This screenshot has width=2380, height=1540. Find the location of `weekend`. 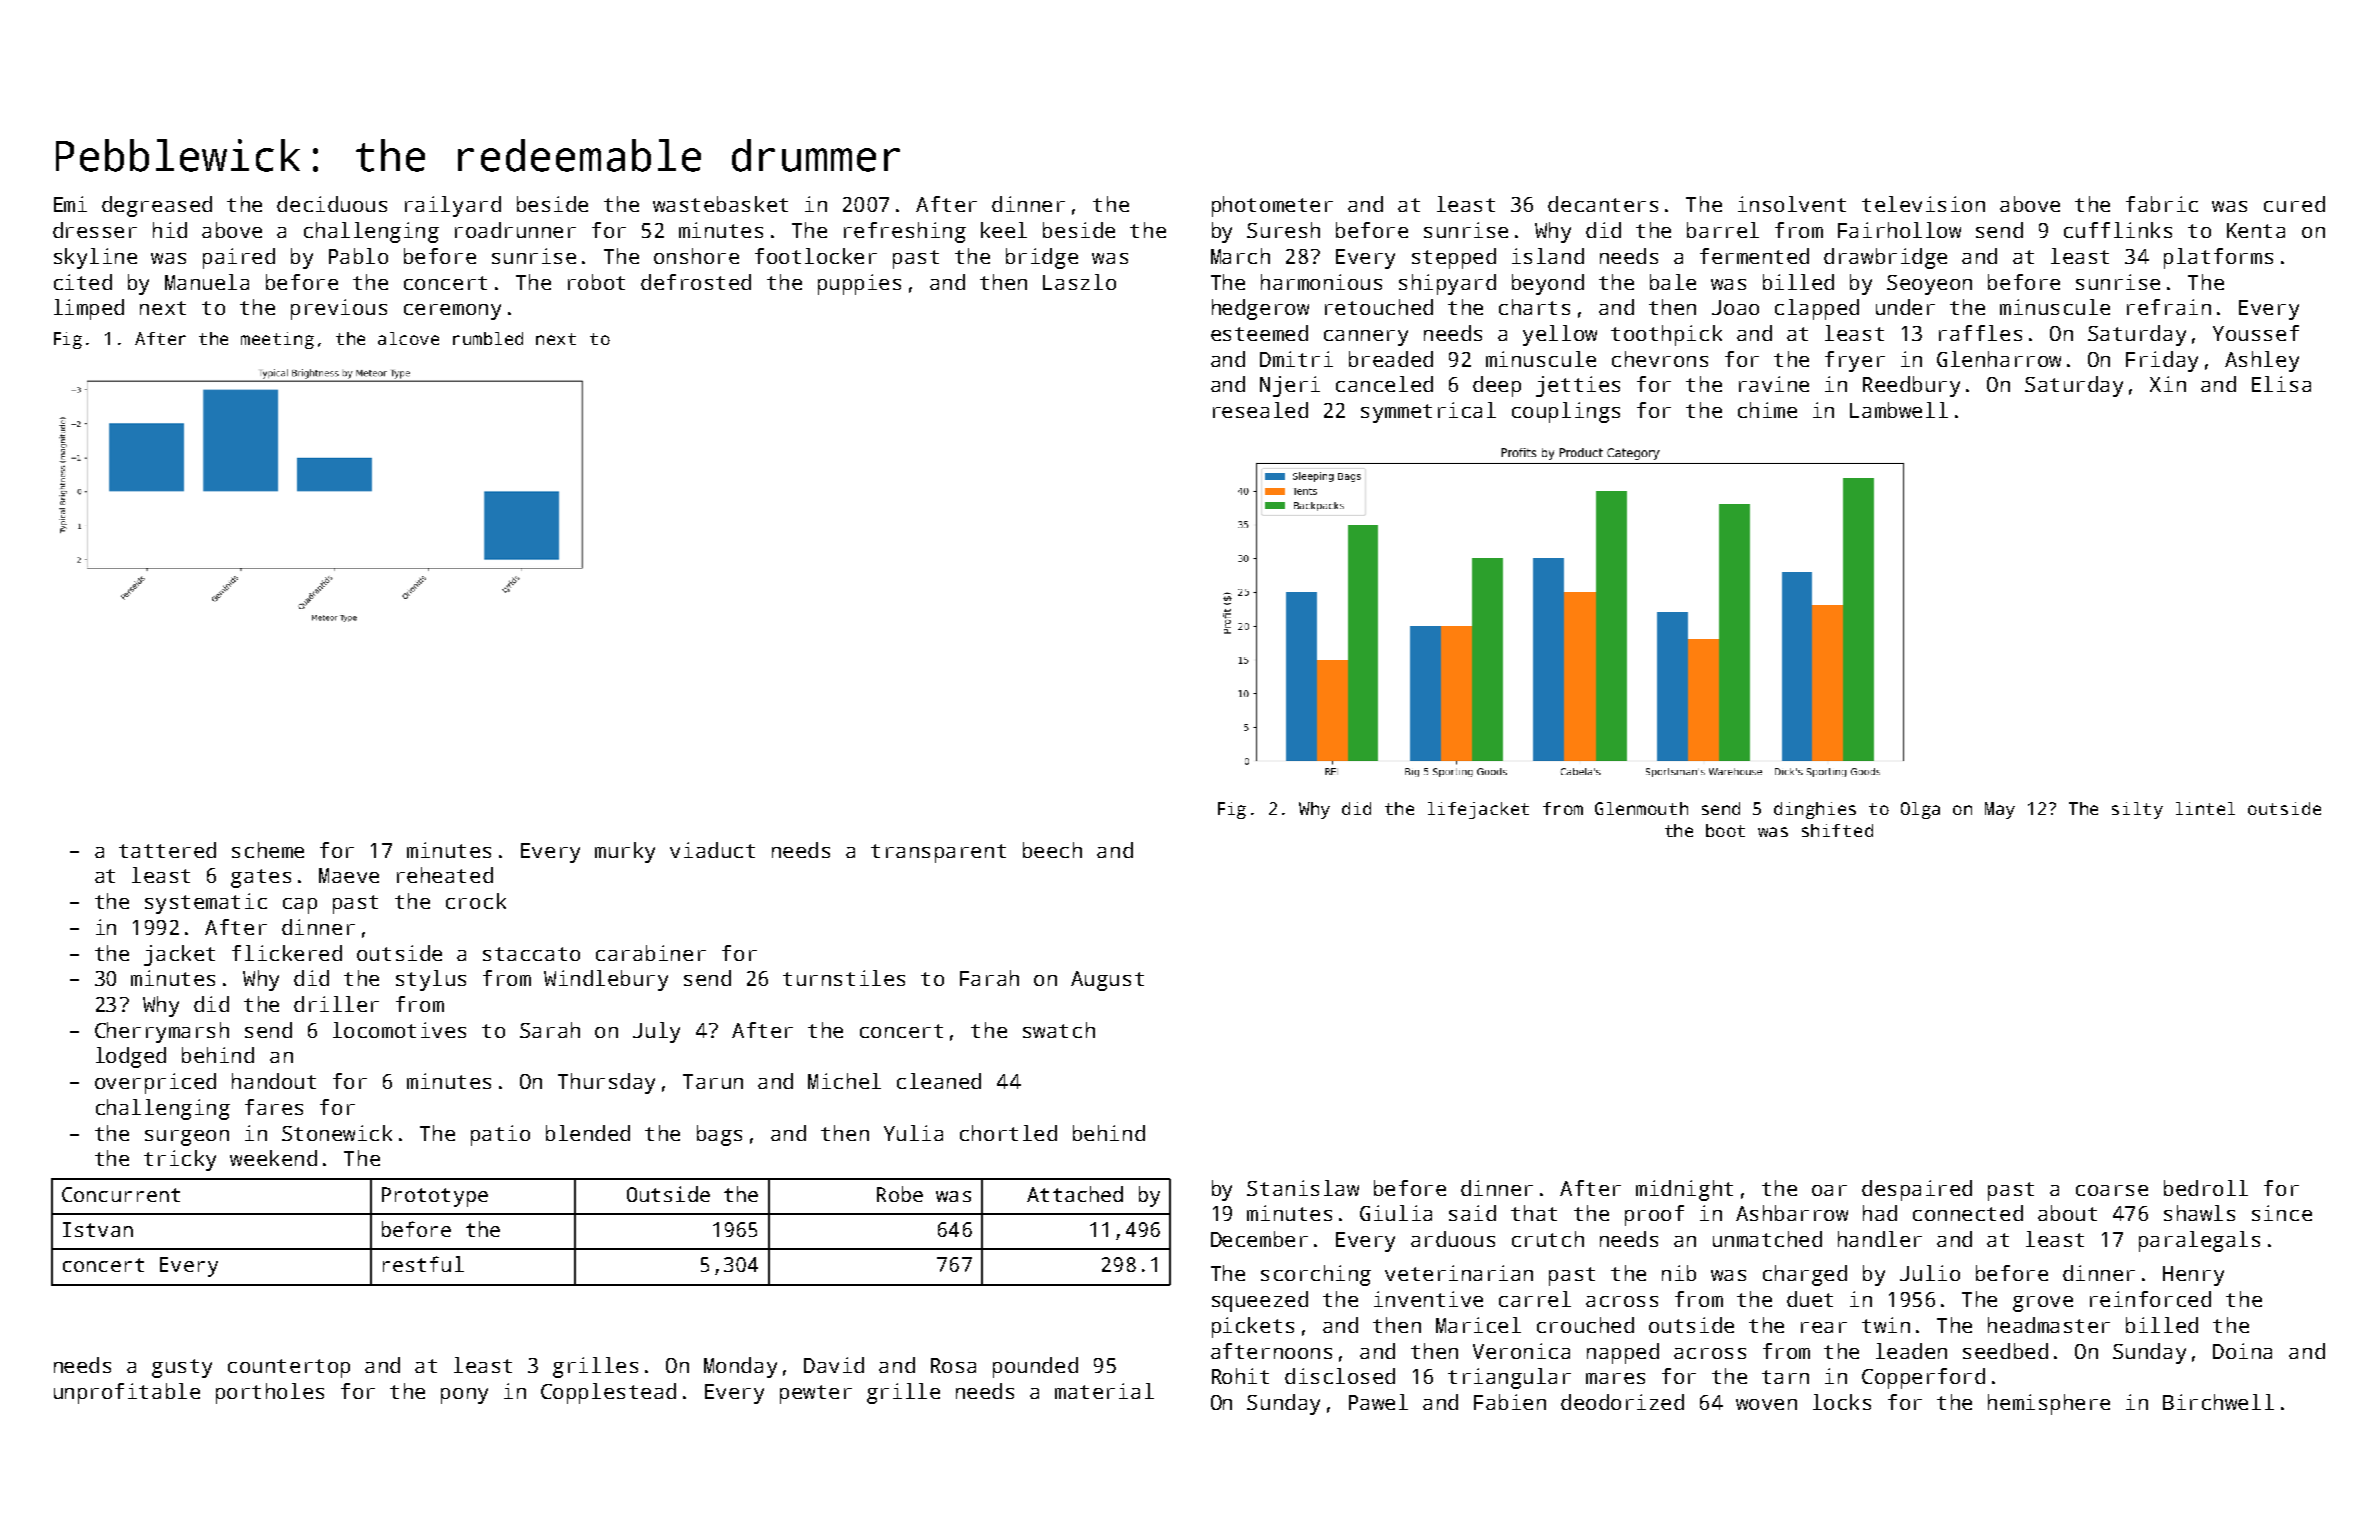

weekend is located at coordinates (273, 1158).
